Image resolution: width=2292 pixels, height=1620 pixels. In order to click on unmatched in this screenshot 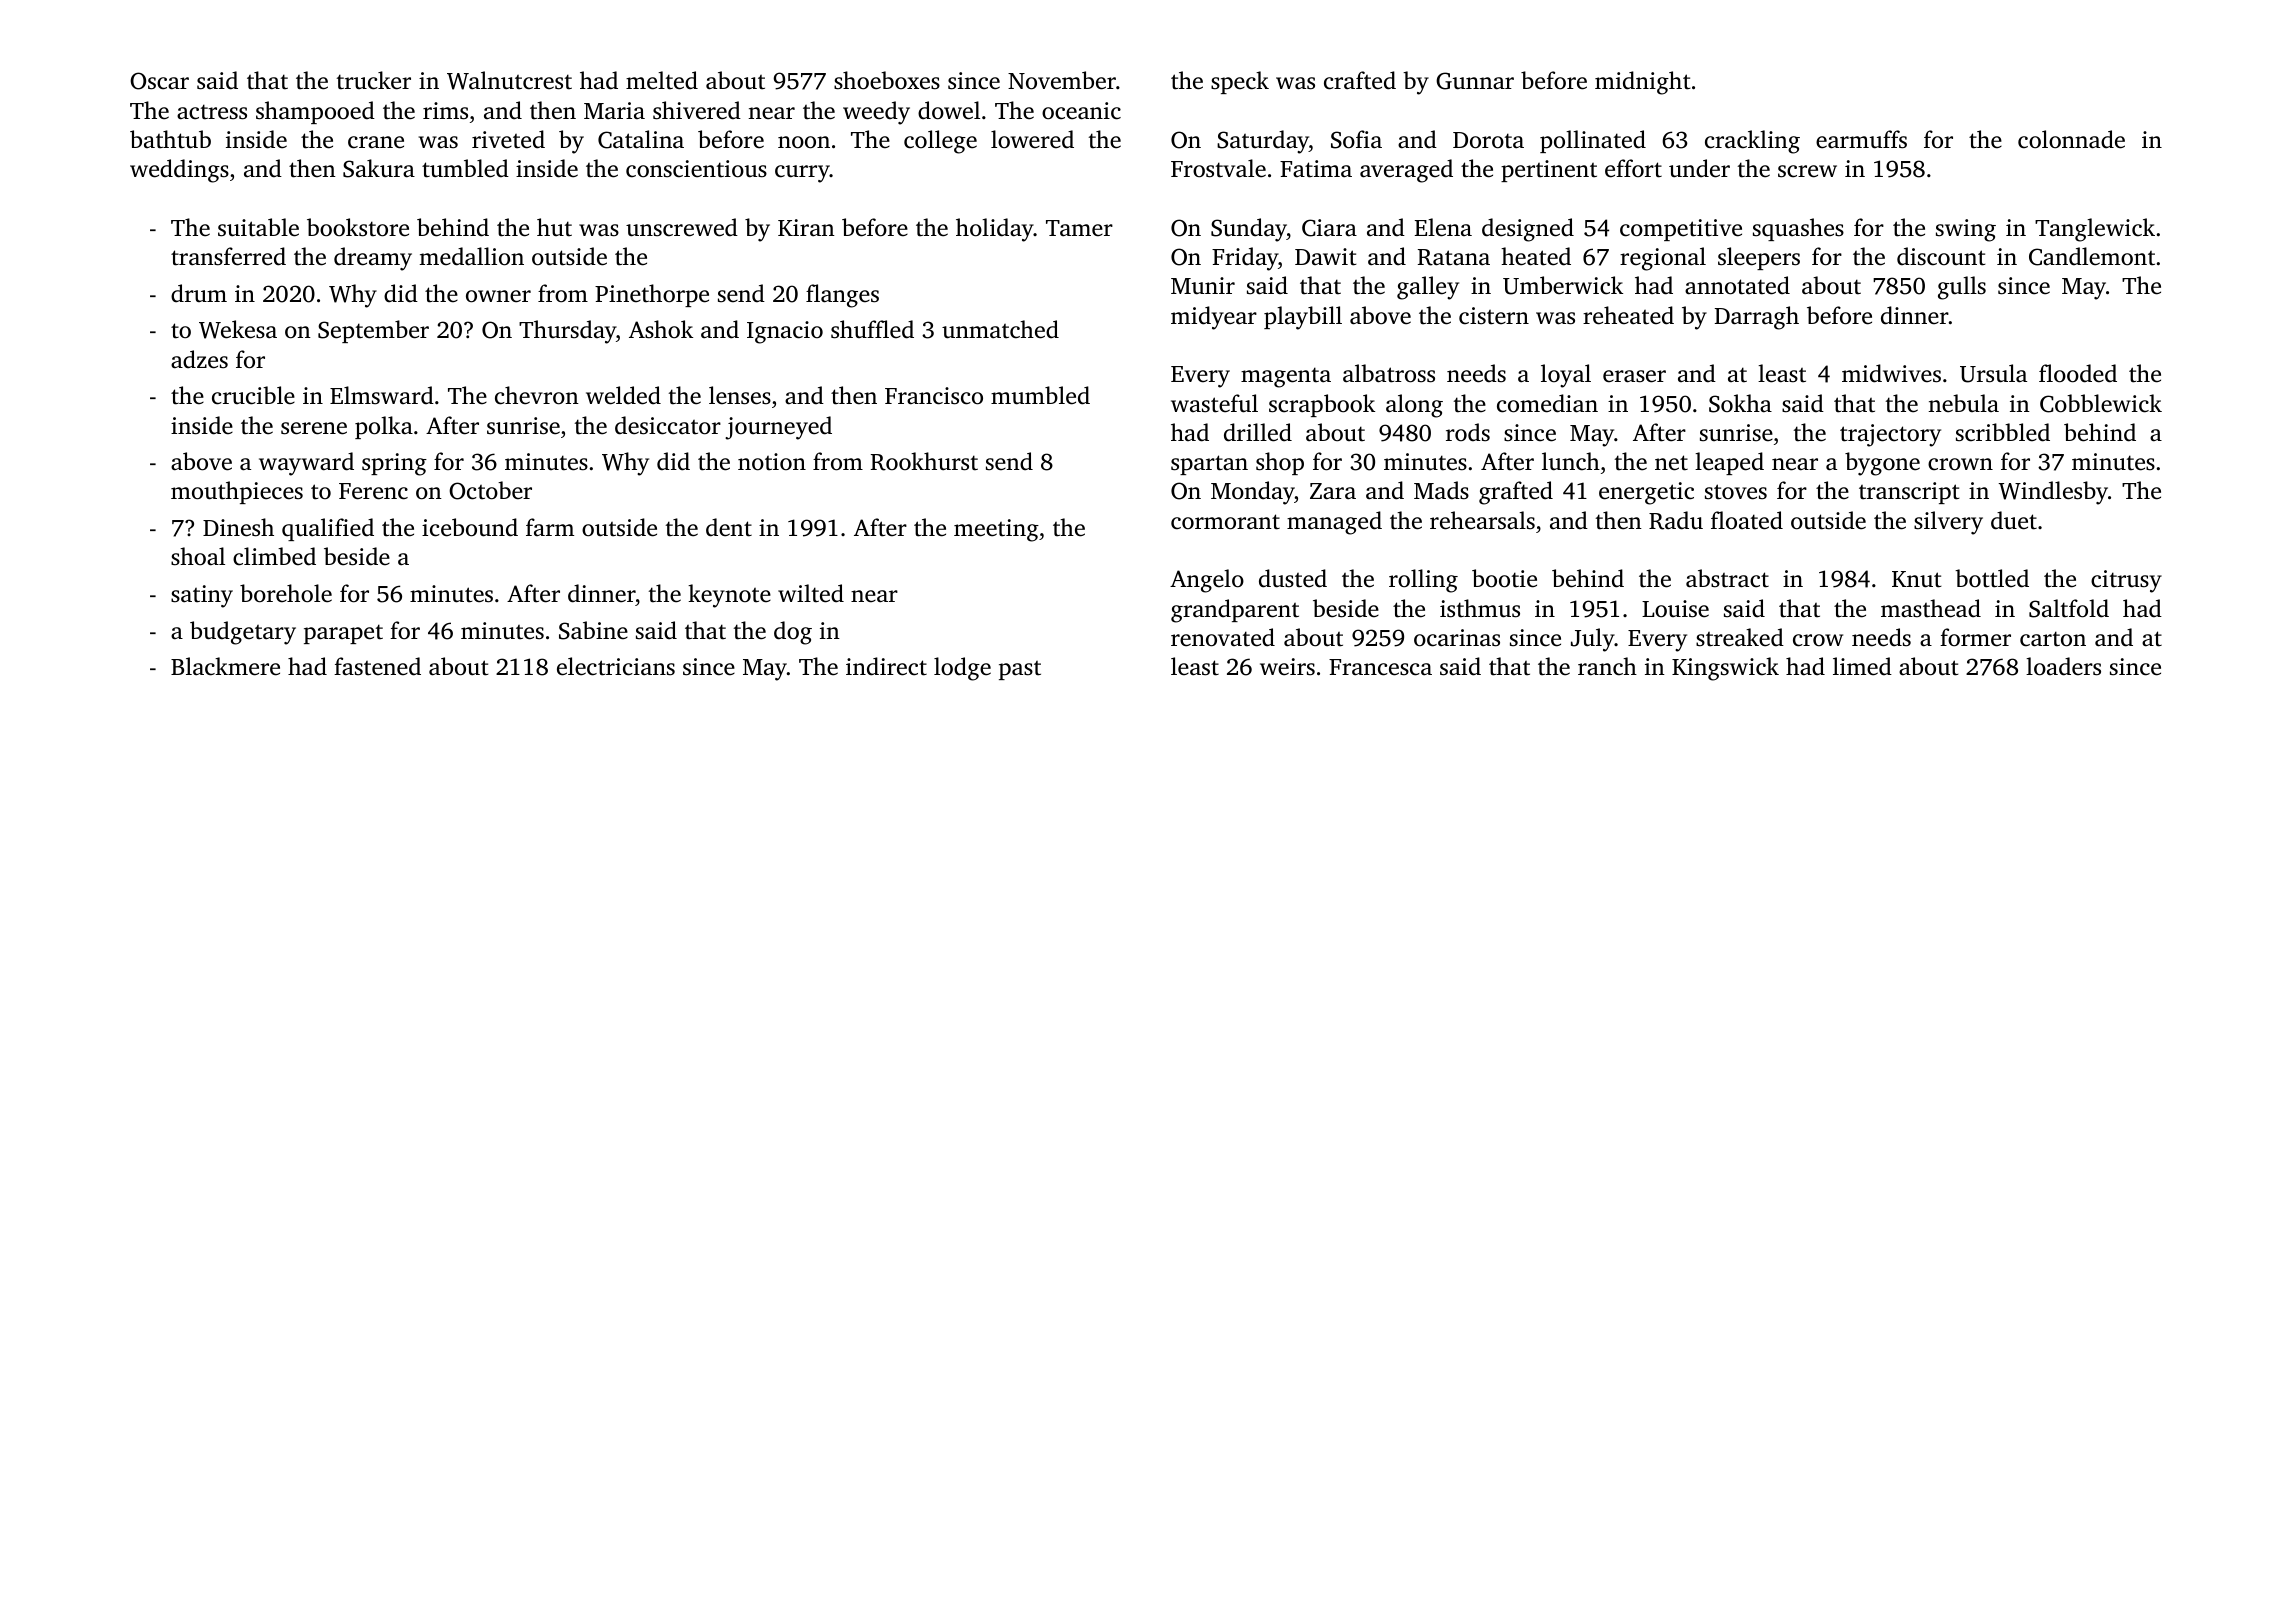, I will do `click(1000, 329)`.
